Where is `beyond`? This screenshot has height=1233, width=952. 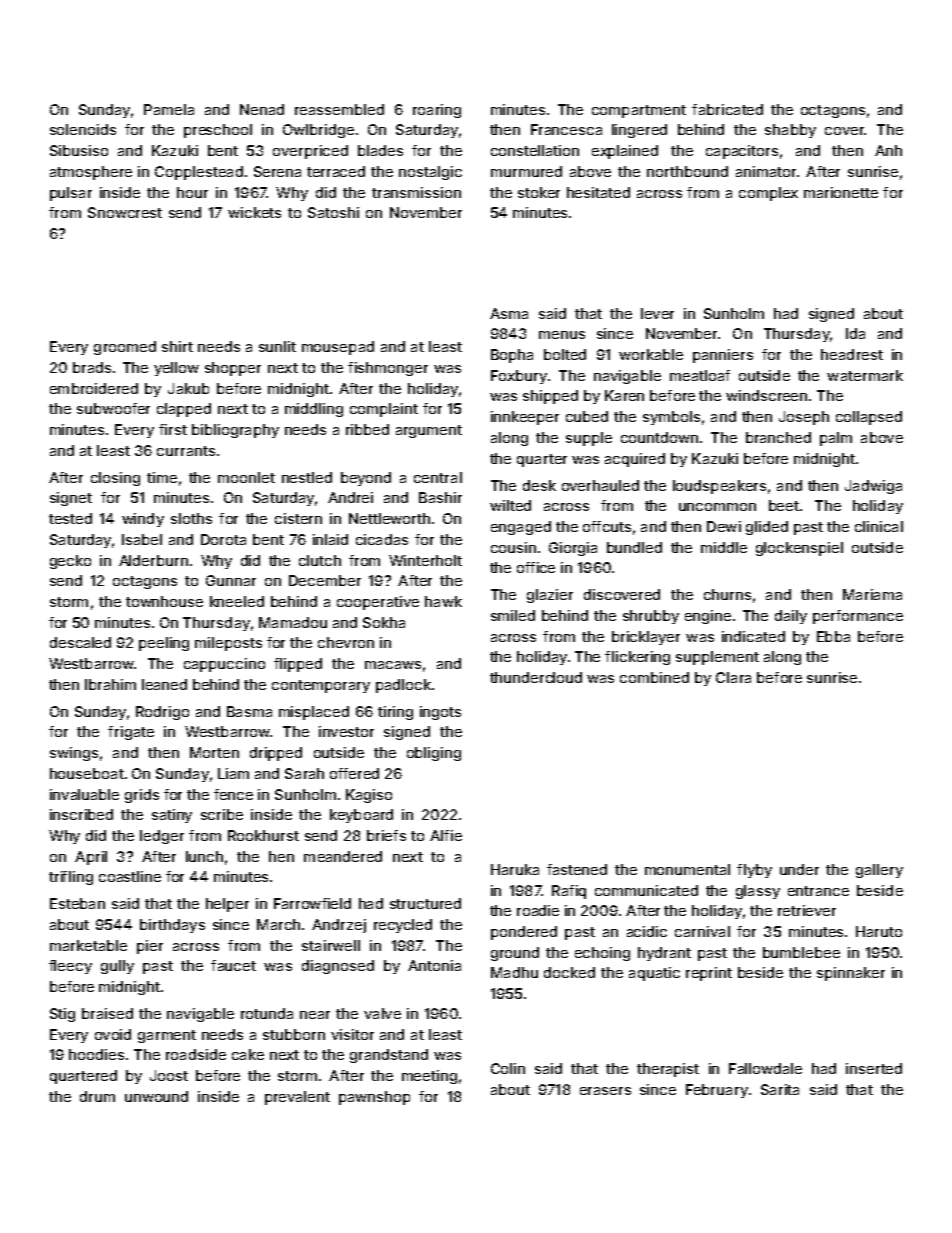 beyond is located at coordinates (366, 479).
